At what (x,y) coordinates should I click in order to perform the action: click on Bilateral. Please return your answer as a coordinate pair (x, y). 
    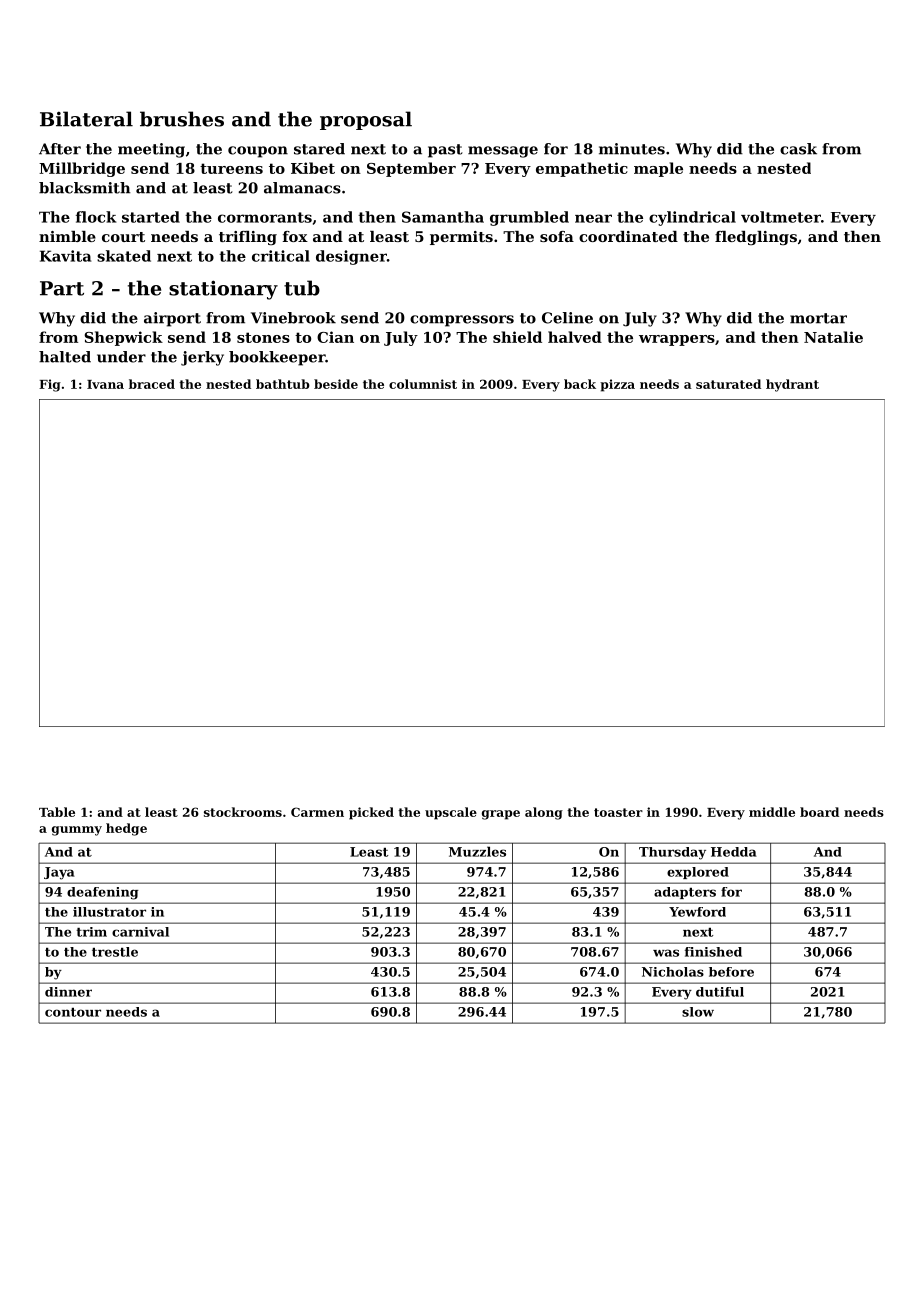
    Looking at the image, I should click on (86, 119).
